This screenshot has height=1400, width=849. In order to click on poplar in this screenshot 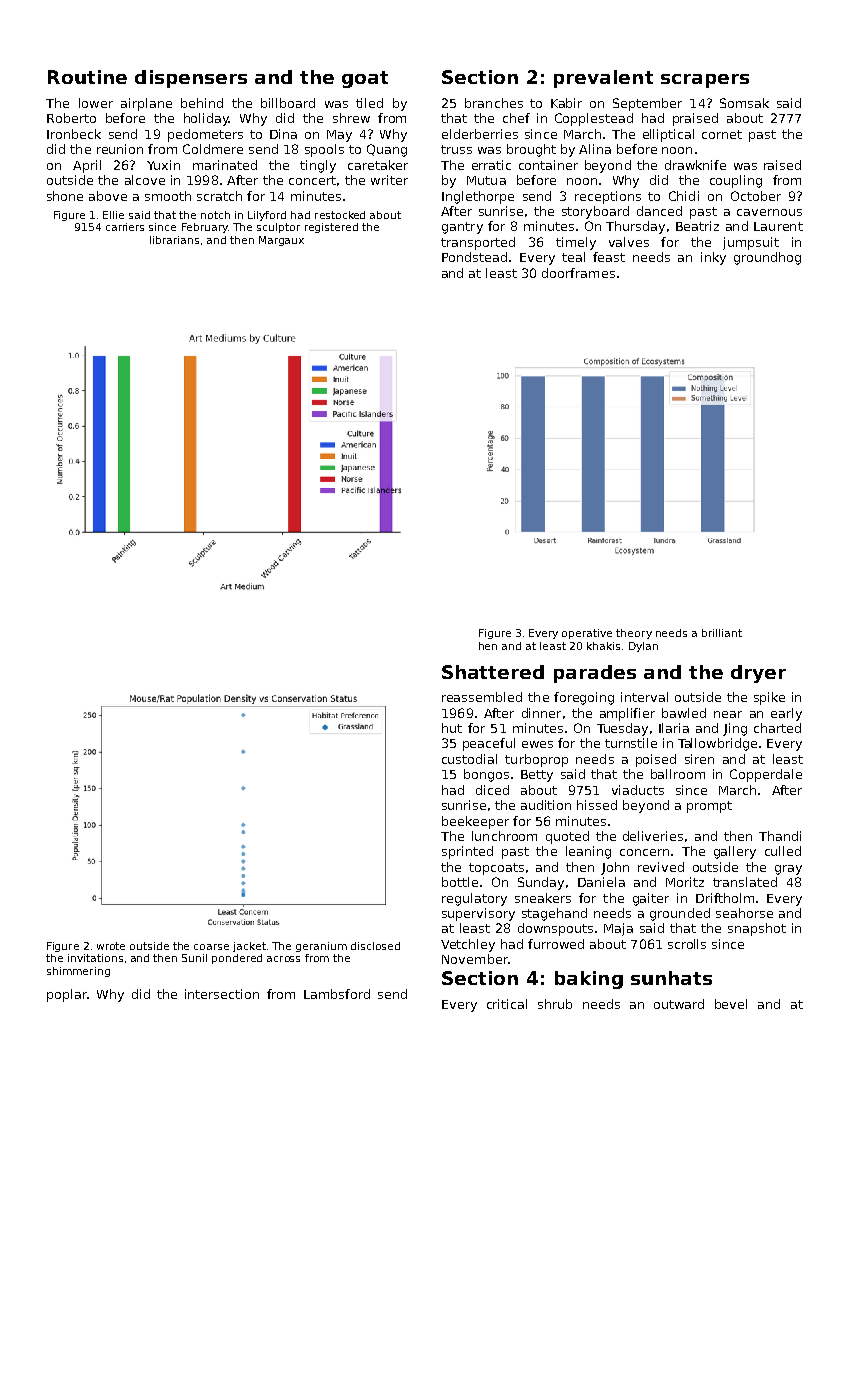, I will do `click(67, 995)`.
